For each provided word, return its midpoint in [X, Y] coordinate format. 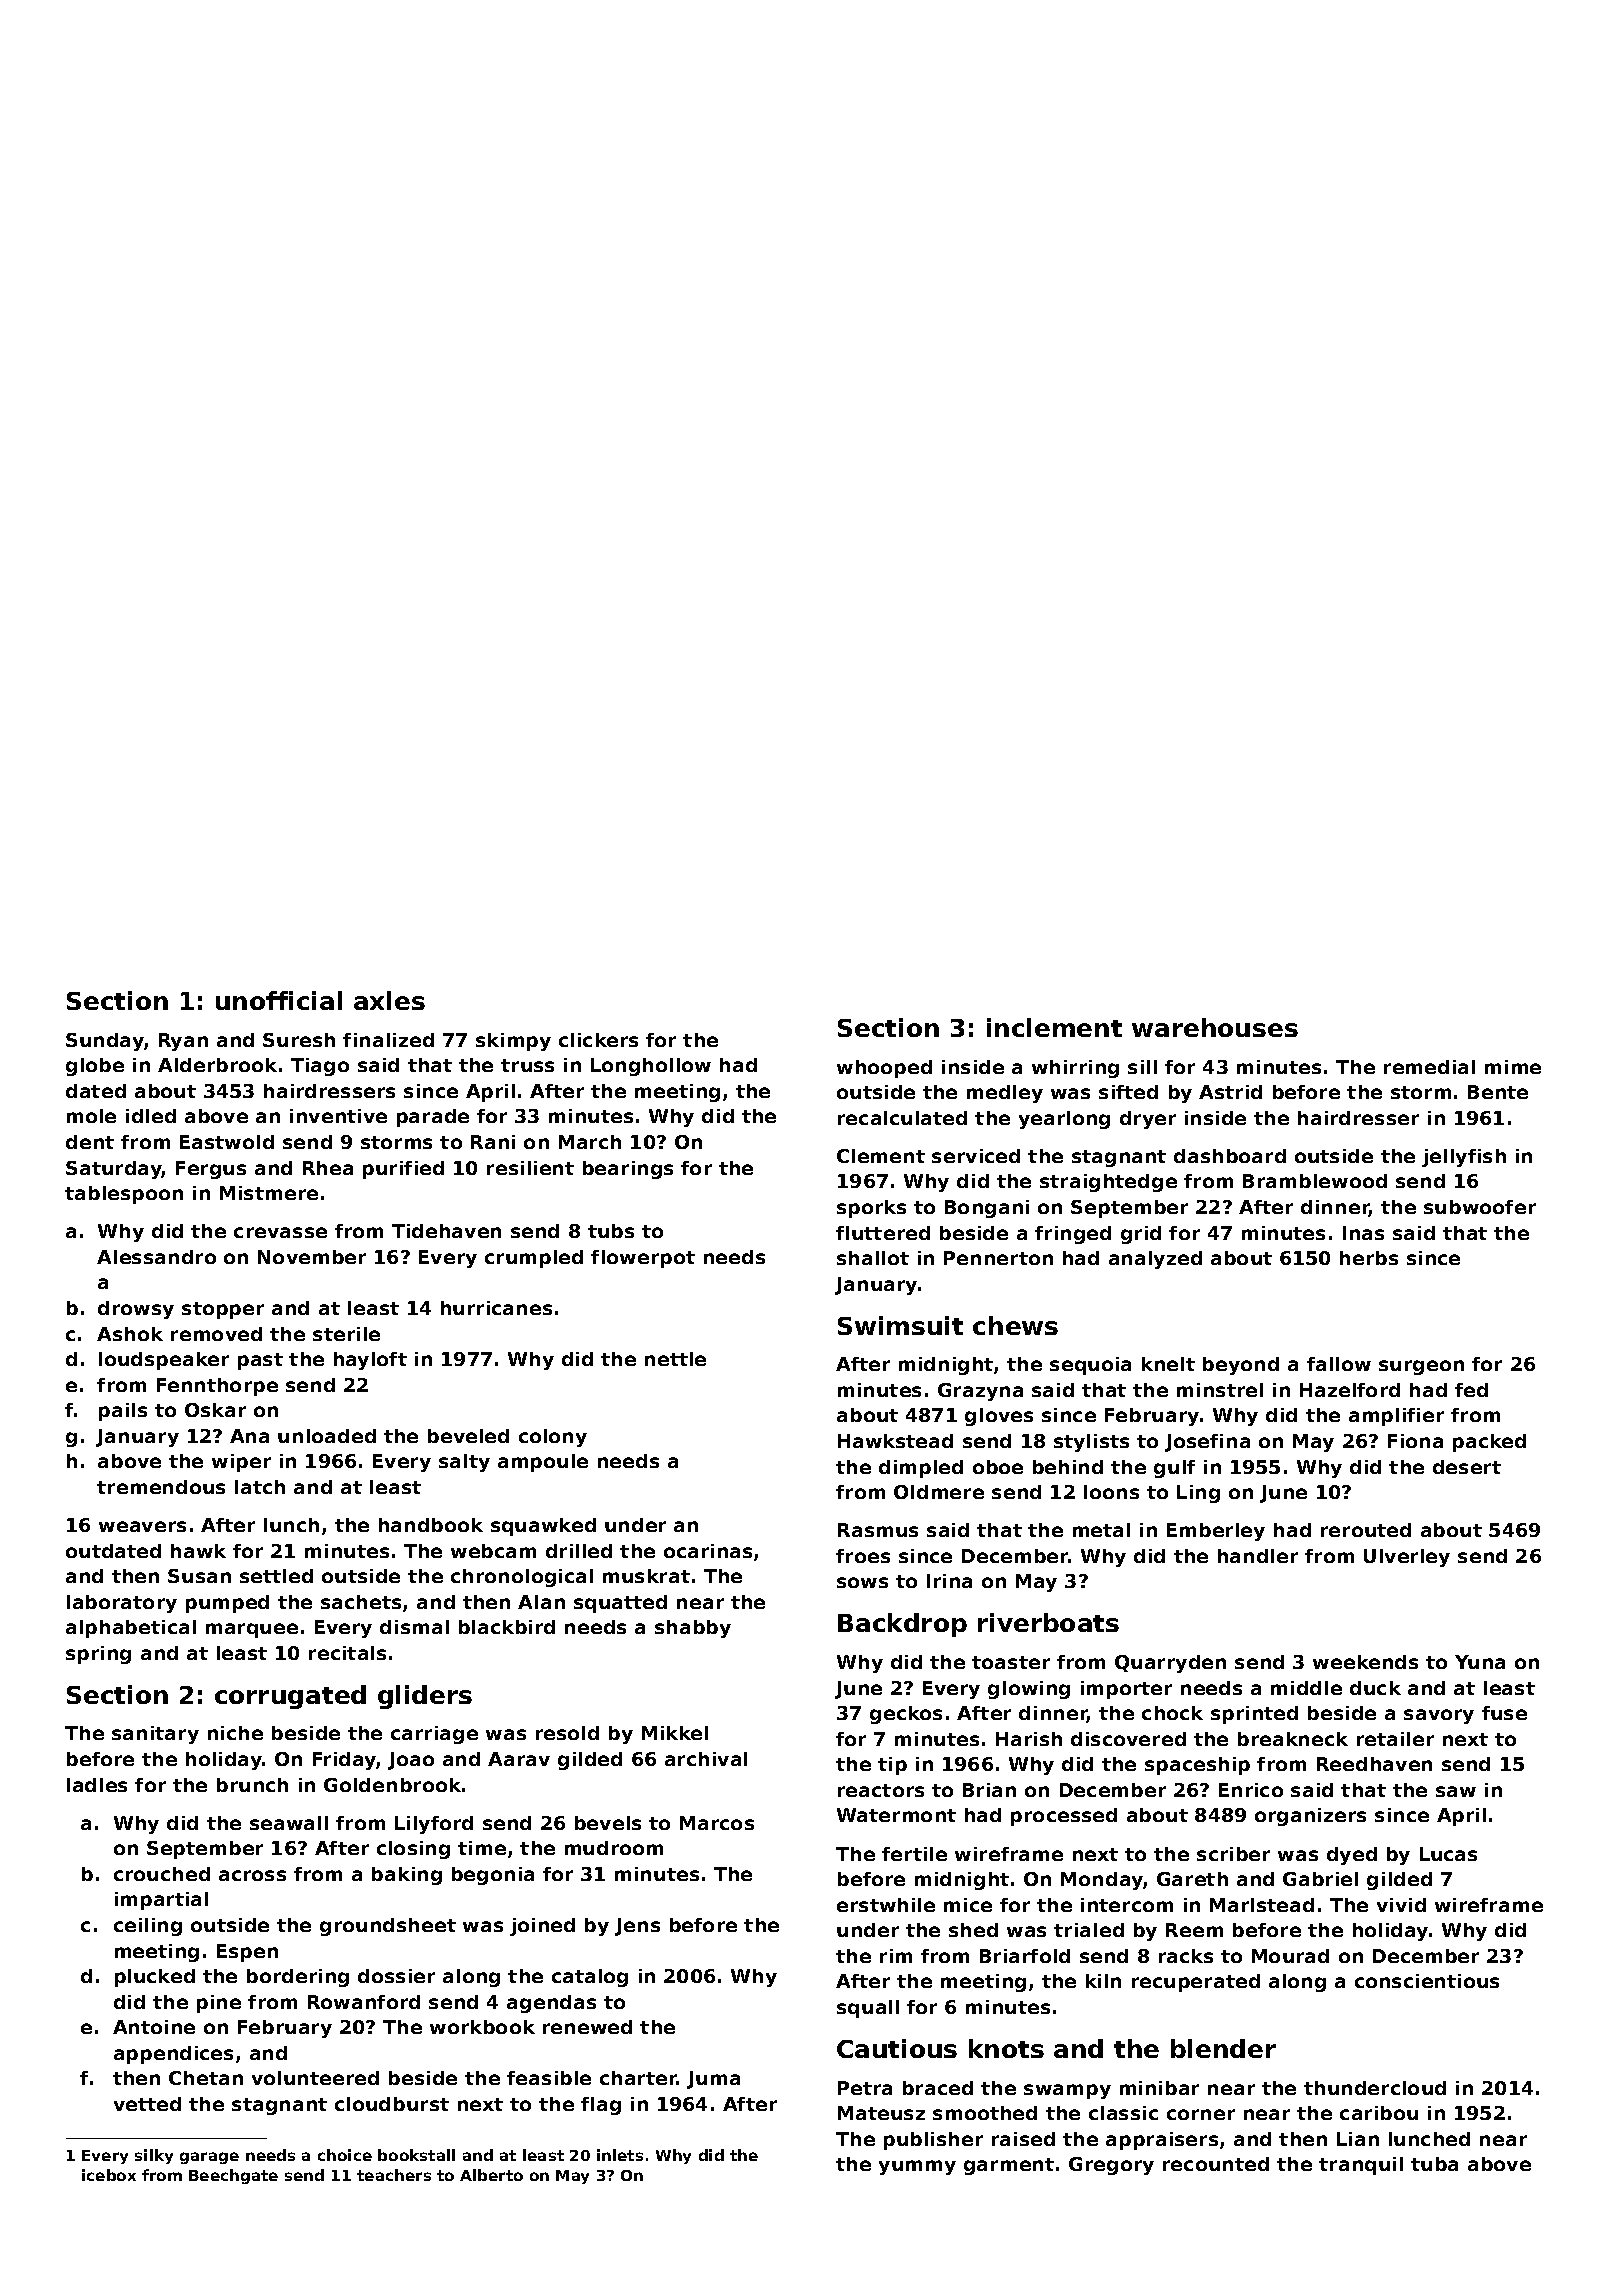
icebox [109, 2175]
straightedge [1108, 1183]
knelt [1168, 1364]
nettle [675, 1359]
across [252, 1875]
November [312, 1257]
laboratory [122, 1604]
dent [90, 1142]
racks [1186, 1956]
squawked [543, 1527]
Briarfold [1025, 1956]
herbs [1369, 1258]
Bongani [987, 1209]
